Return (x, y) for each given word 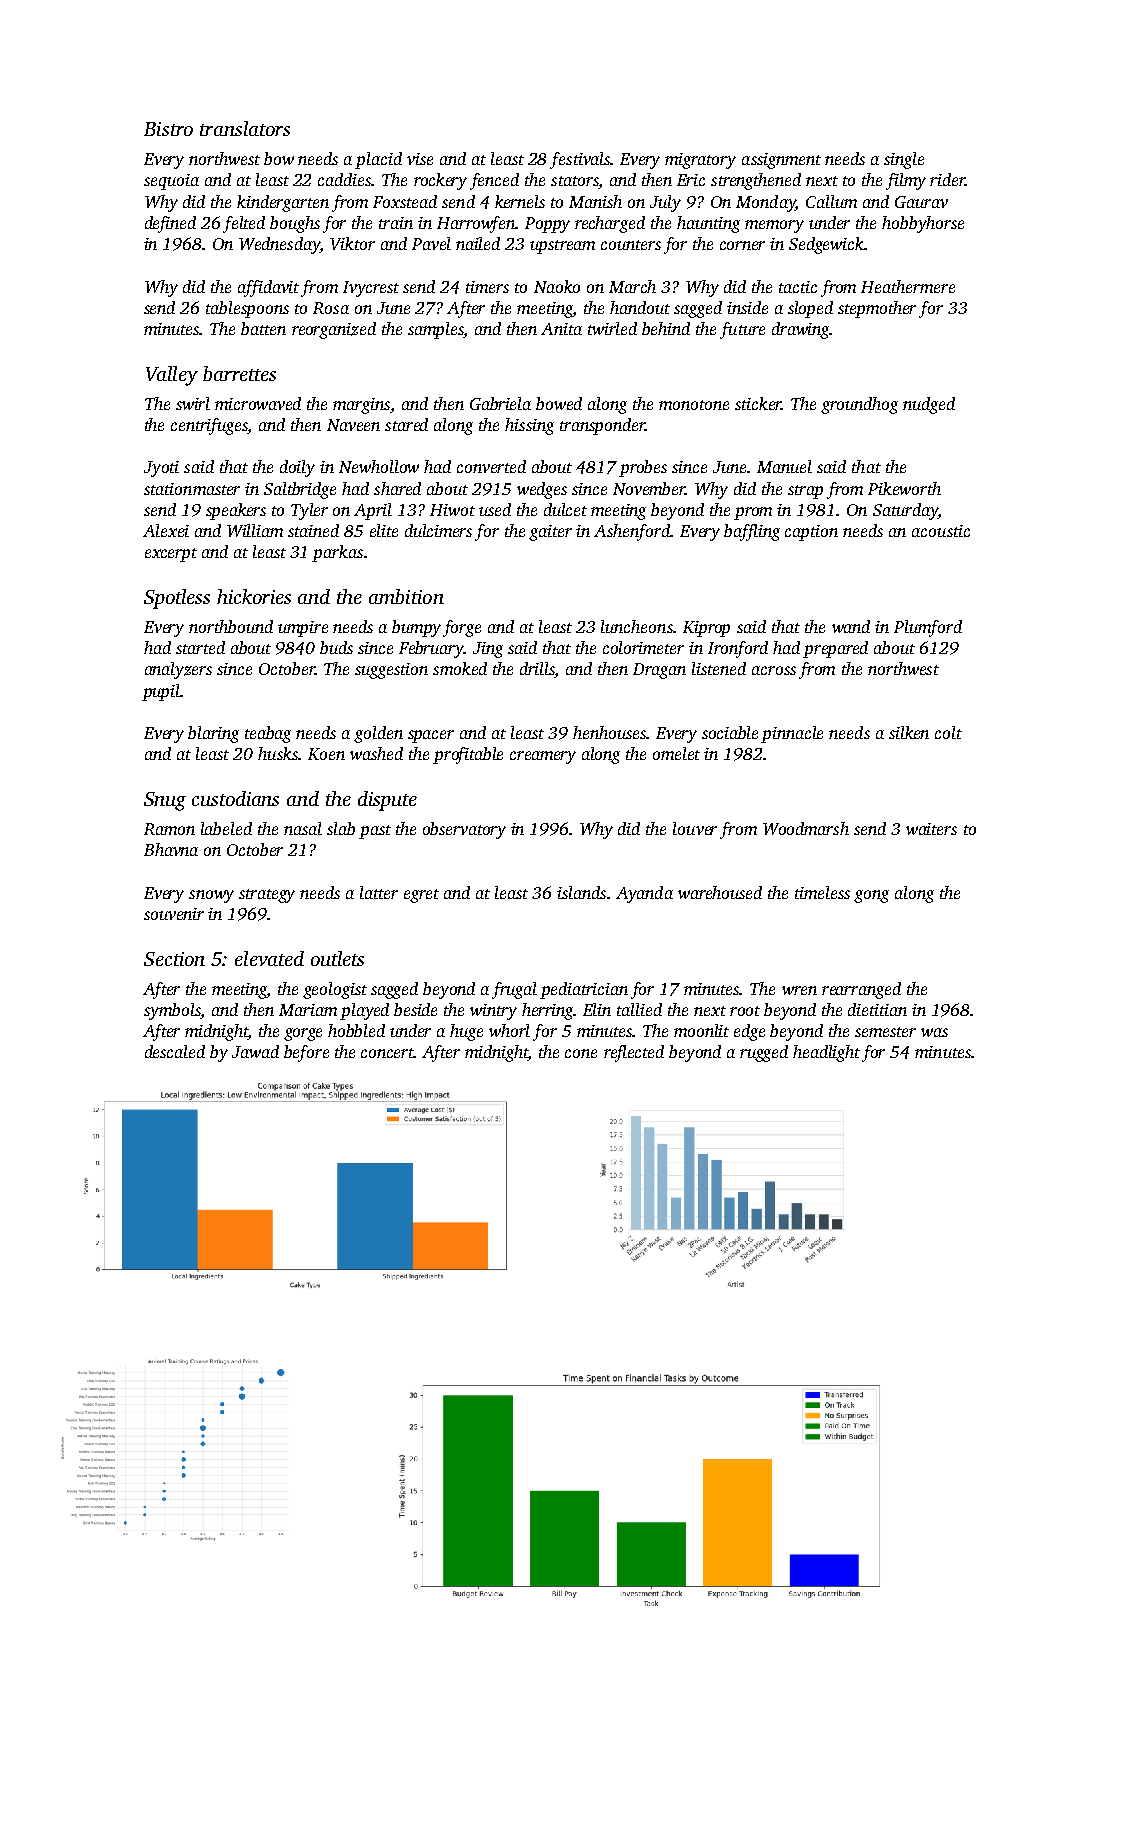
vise (420, 159)
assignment (781, 161)
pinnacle (792, 734)
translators (245, 128)
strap (805, 492)
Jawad (255, 1051)
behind (666, 328)
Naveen (353, 425)
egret (421, 896)
